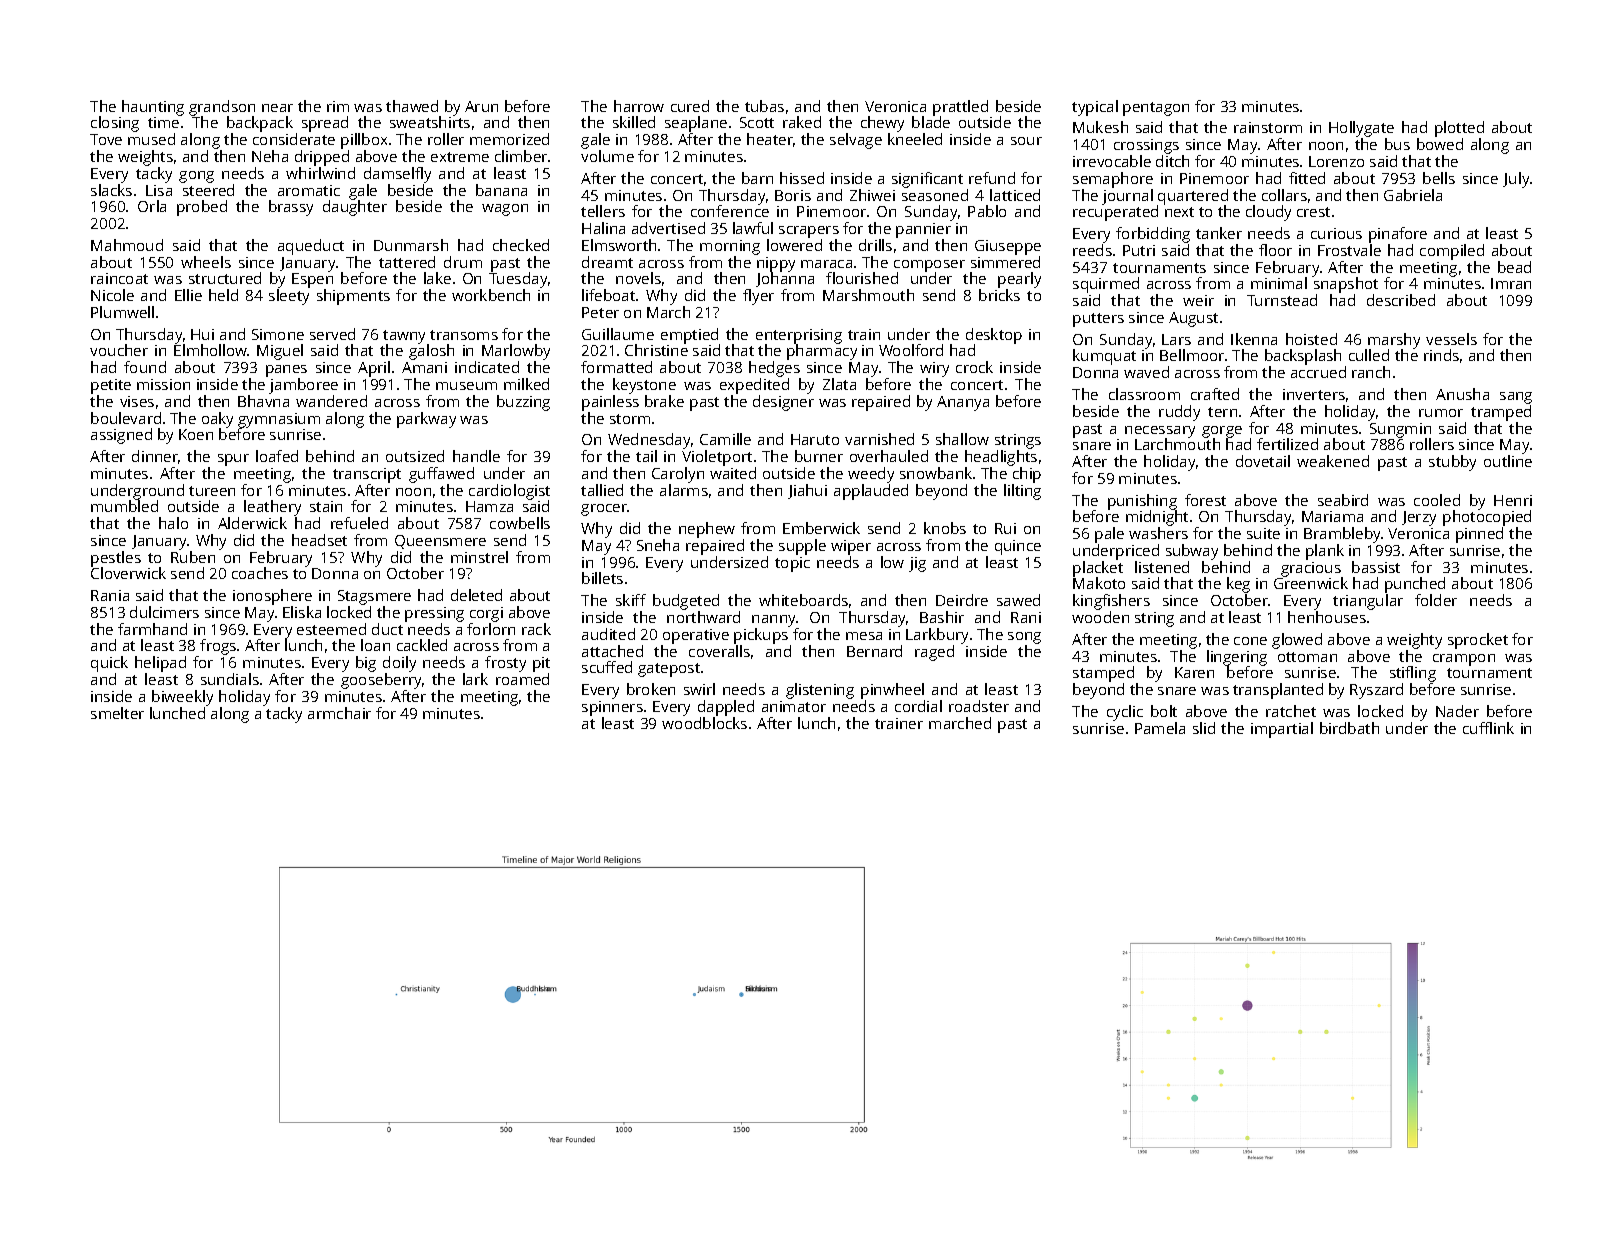 The image size is (1624, 1255). What do you see at coordinates (374, 597) in the page?
I see `Stagsmere` at bounding box center [374, 597].
